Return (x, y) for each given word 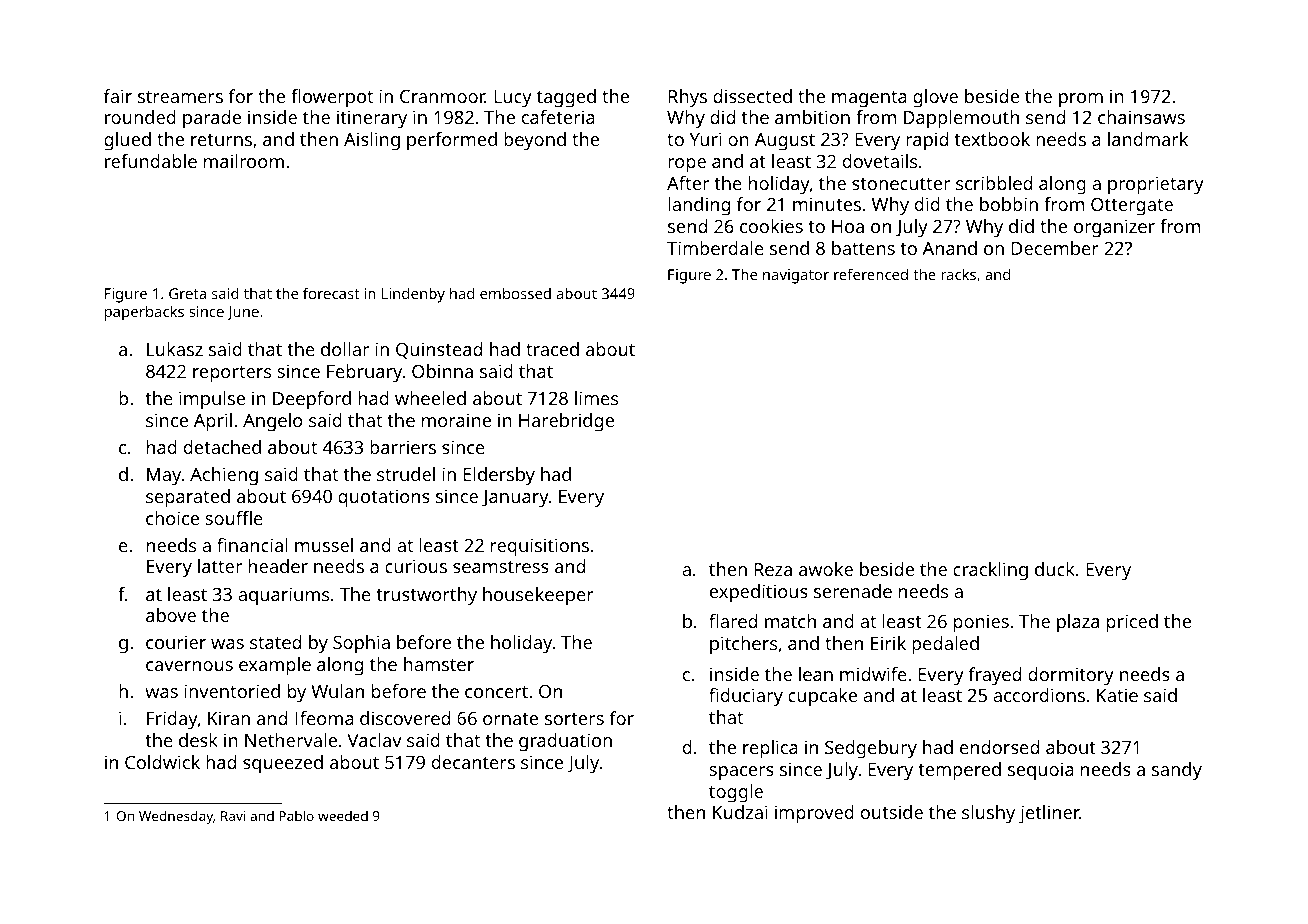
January (515, 499)
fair (118, 96)
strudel (406, 474)
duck (1055, 569)
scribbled (994, 183)
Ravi (233, 816)
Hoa (848, 226)
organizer (1114, 228)
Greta (187, 293)
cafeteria (558, 117)
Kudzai (740, 812)
